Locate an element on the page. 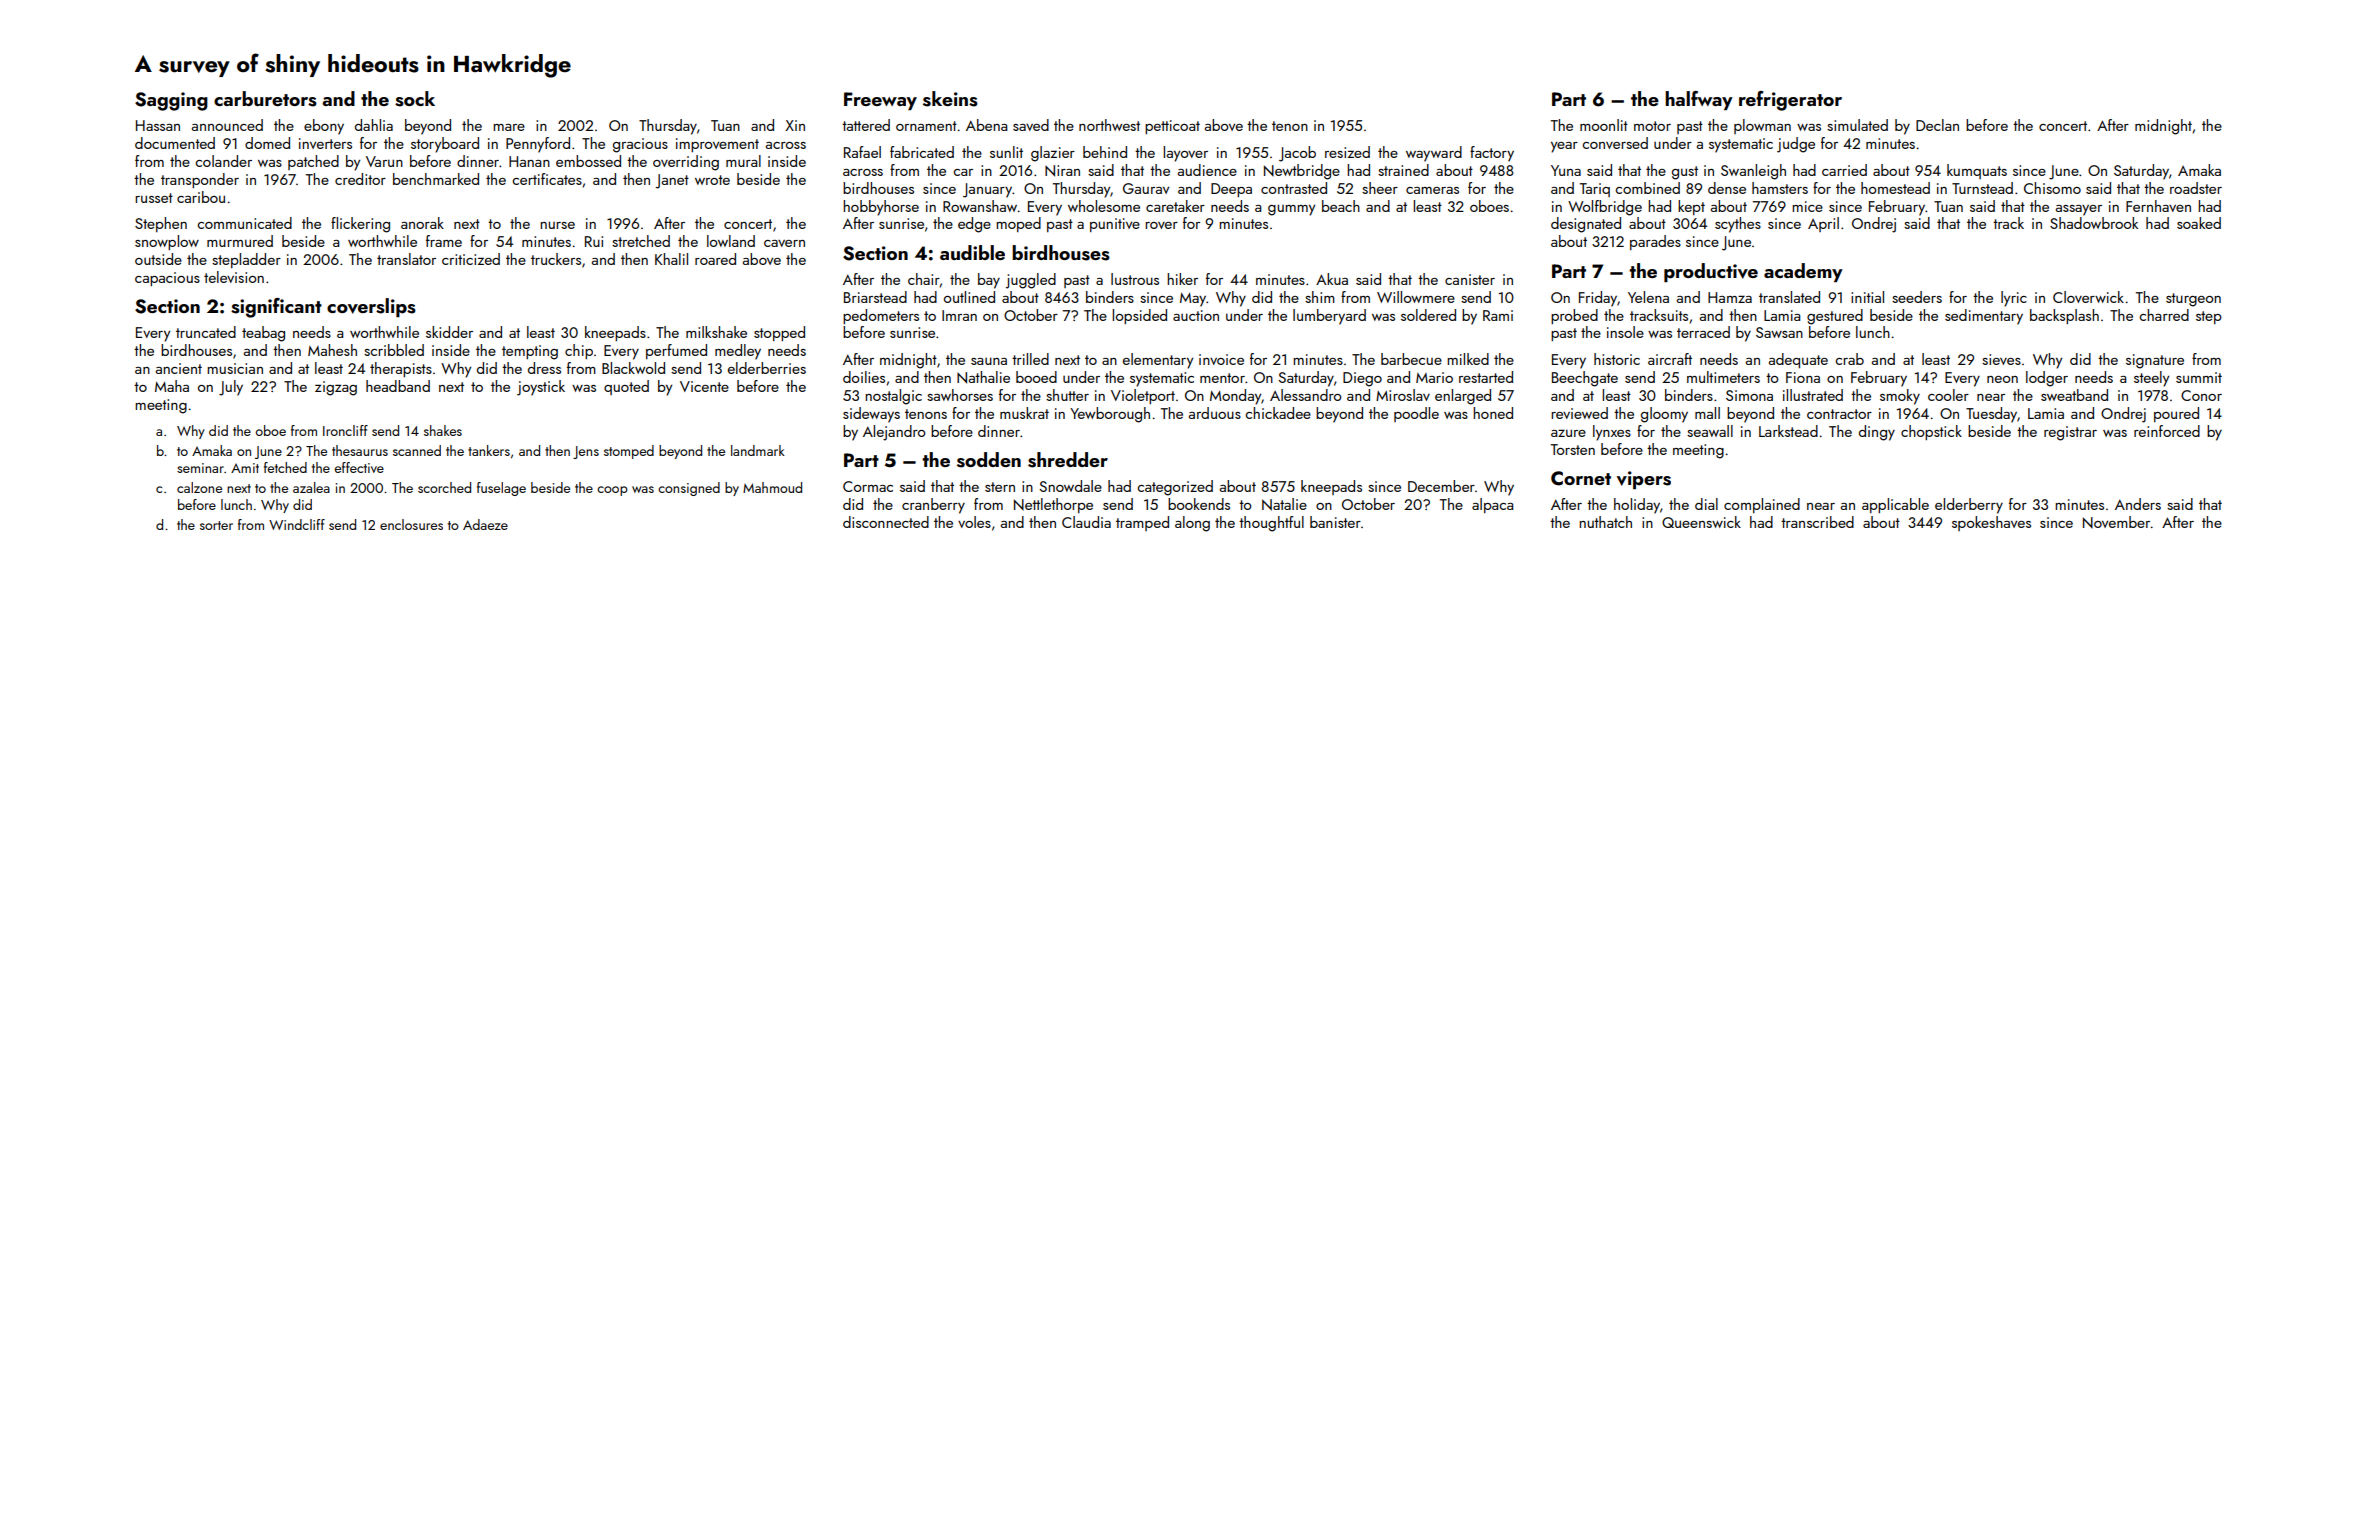  year is located at coordinates (1564, 147).
